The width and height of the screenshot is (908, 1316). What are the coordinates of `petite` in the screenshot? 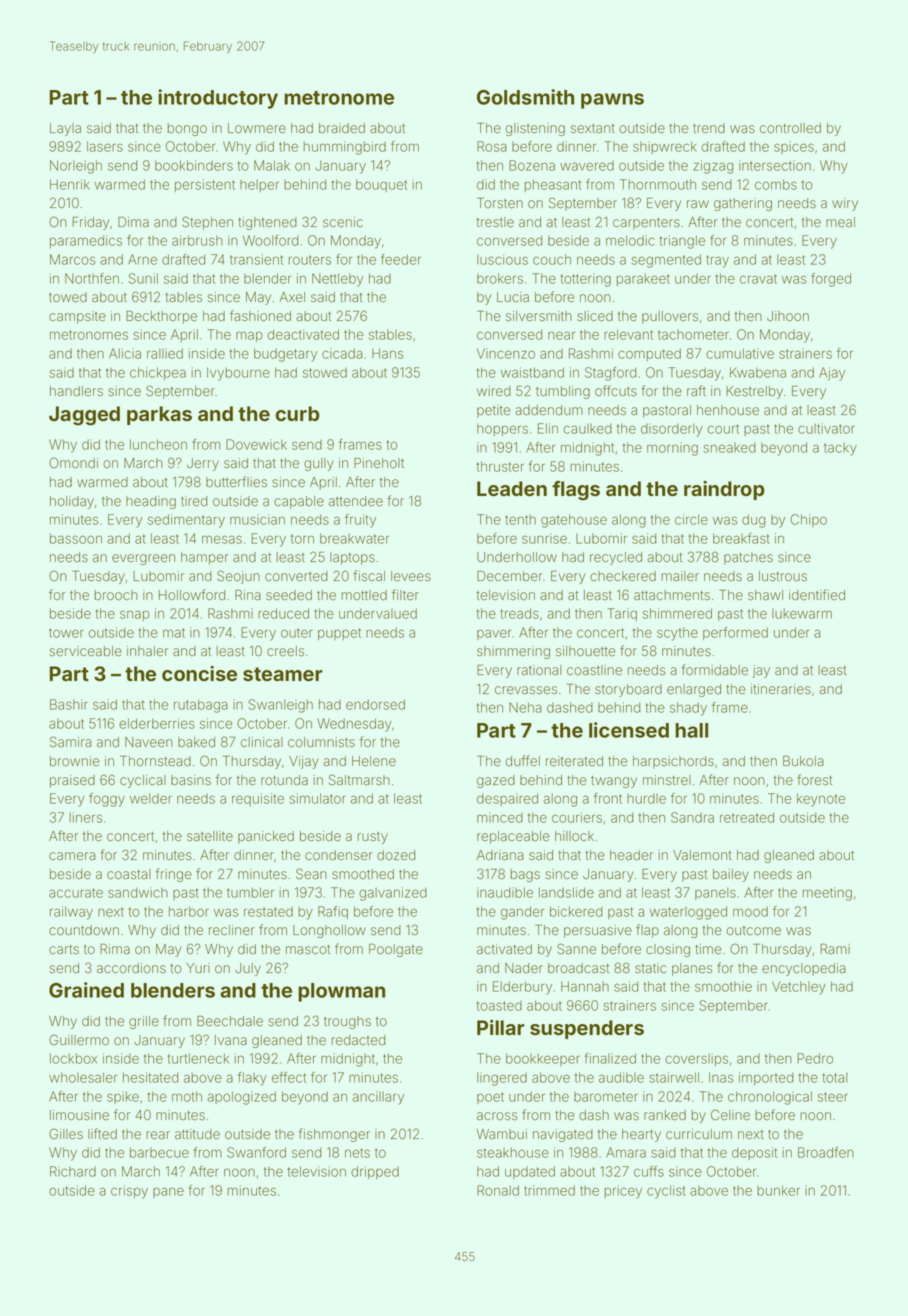 It's located at (494, 411).
